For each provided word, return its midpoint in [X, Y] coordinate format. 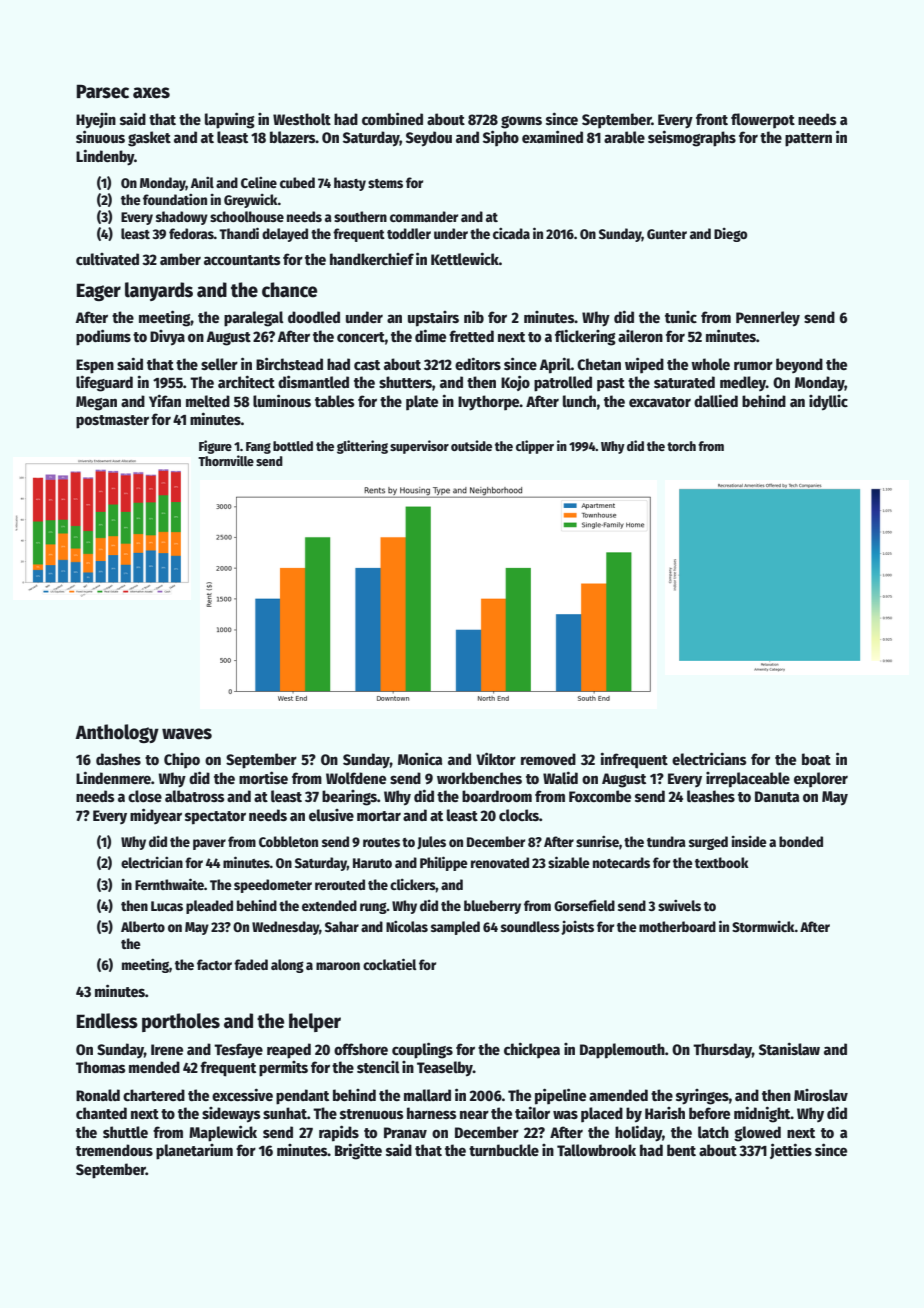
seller [219, 364]
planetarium [194, 1152]
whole [710, 364]
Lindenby [105, 157]
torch [681, 446]
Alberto [143, 926]
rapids [339, 1133]
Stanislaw [789, 1048]
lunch [579, 401]
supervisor [419, 447]
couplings [422, 1050]
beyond [799, 365]
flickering [585, 337]
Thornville [226, 460]
